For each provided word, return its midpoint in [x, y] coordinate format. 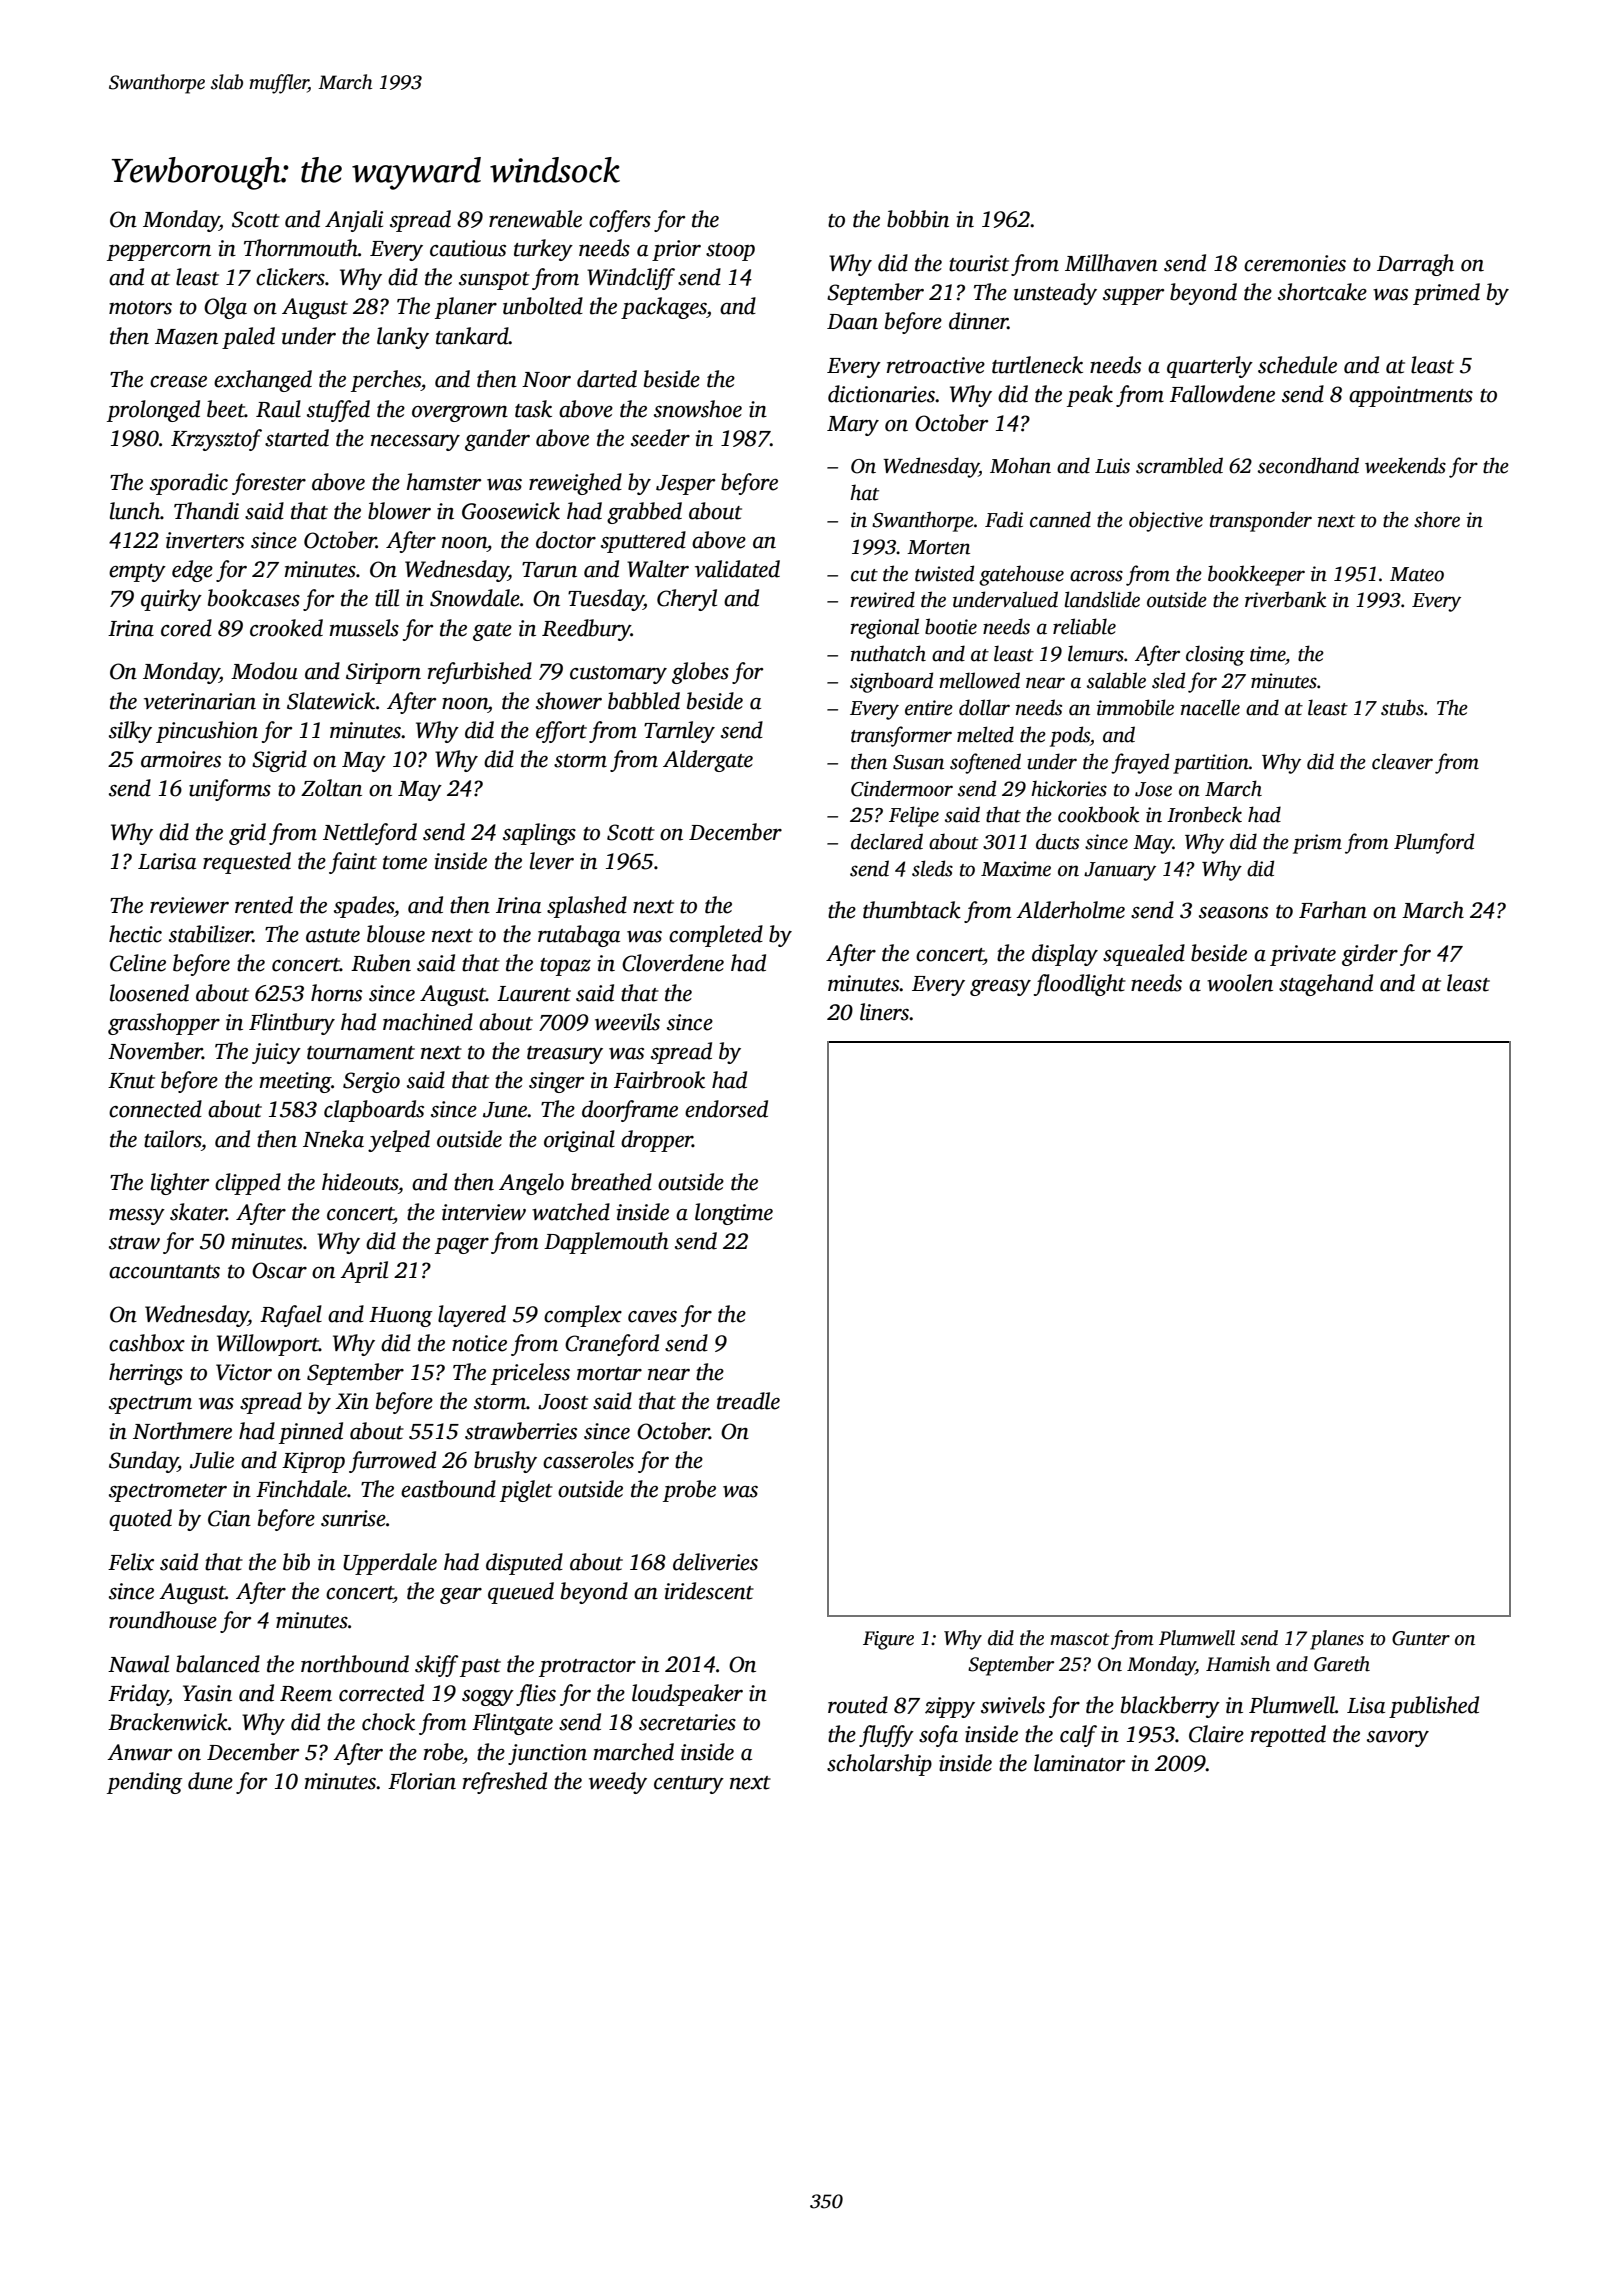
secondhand [1308, 465]
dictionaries [881, 394]
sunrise [353, 1518]
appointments [1411, 396]
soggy [488, 1698]
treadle [748, 1401]
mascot [1079, 1639]
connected [155, 1109]
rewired [882, 599]
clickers [290, 277]
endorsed [726, 1109]
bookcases [254, 598]
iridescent [709, 1591]
